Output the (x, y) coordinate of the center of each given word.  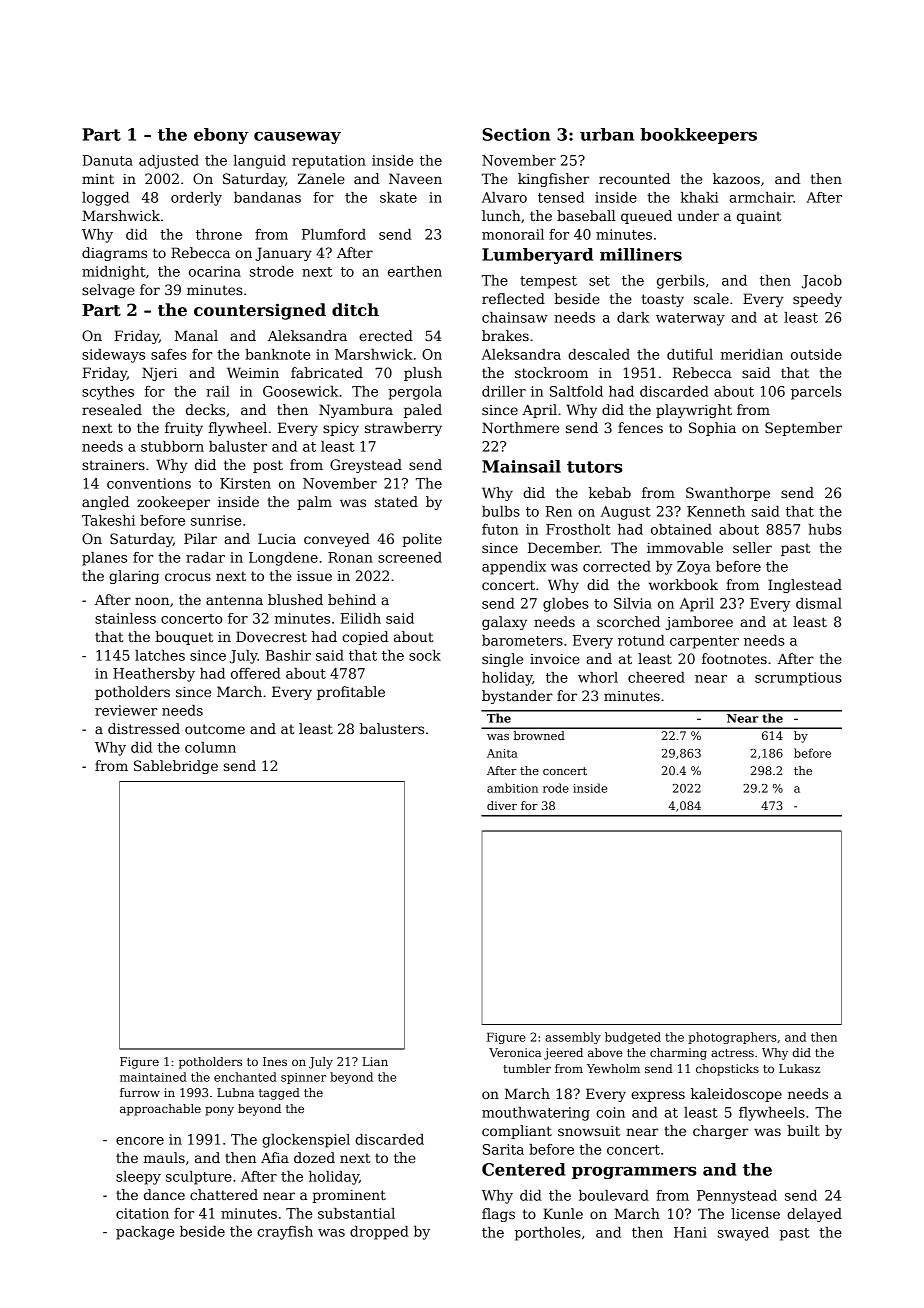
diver (502, 805)
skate (398, 197)
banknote (277, 354)
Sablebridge (176, 767)
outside (816, 354)
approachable (160, 1110)
